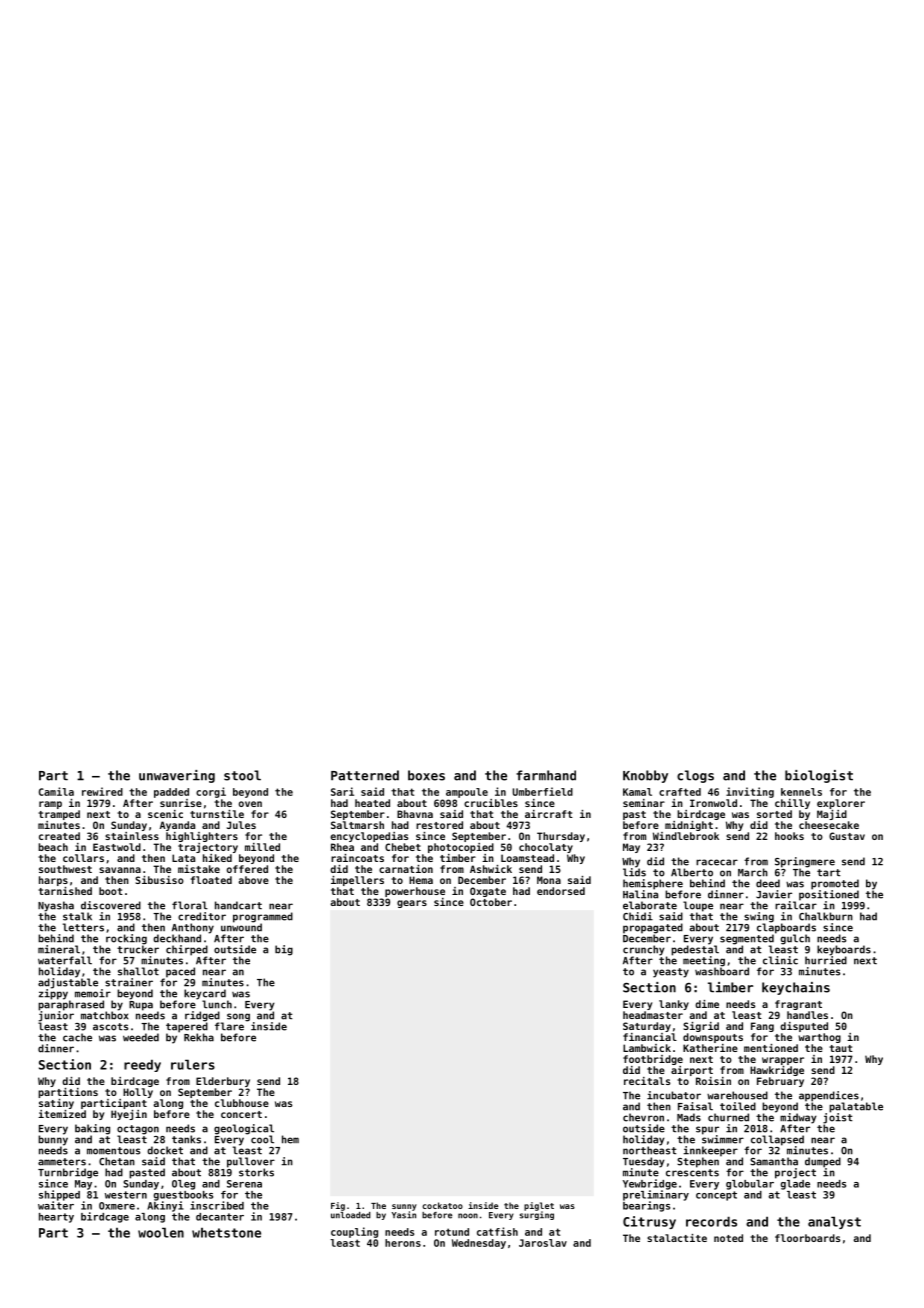 This document has width=924, height=1308. Describe the element at coordinates (527, 858) in the document. I see `Loamstead` at that location.
